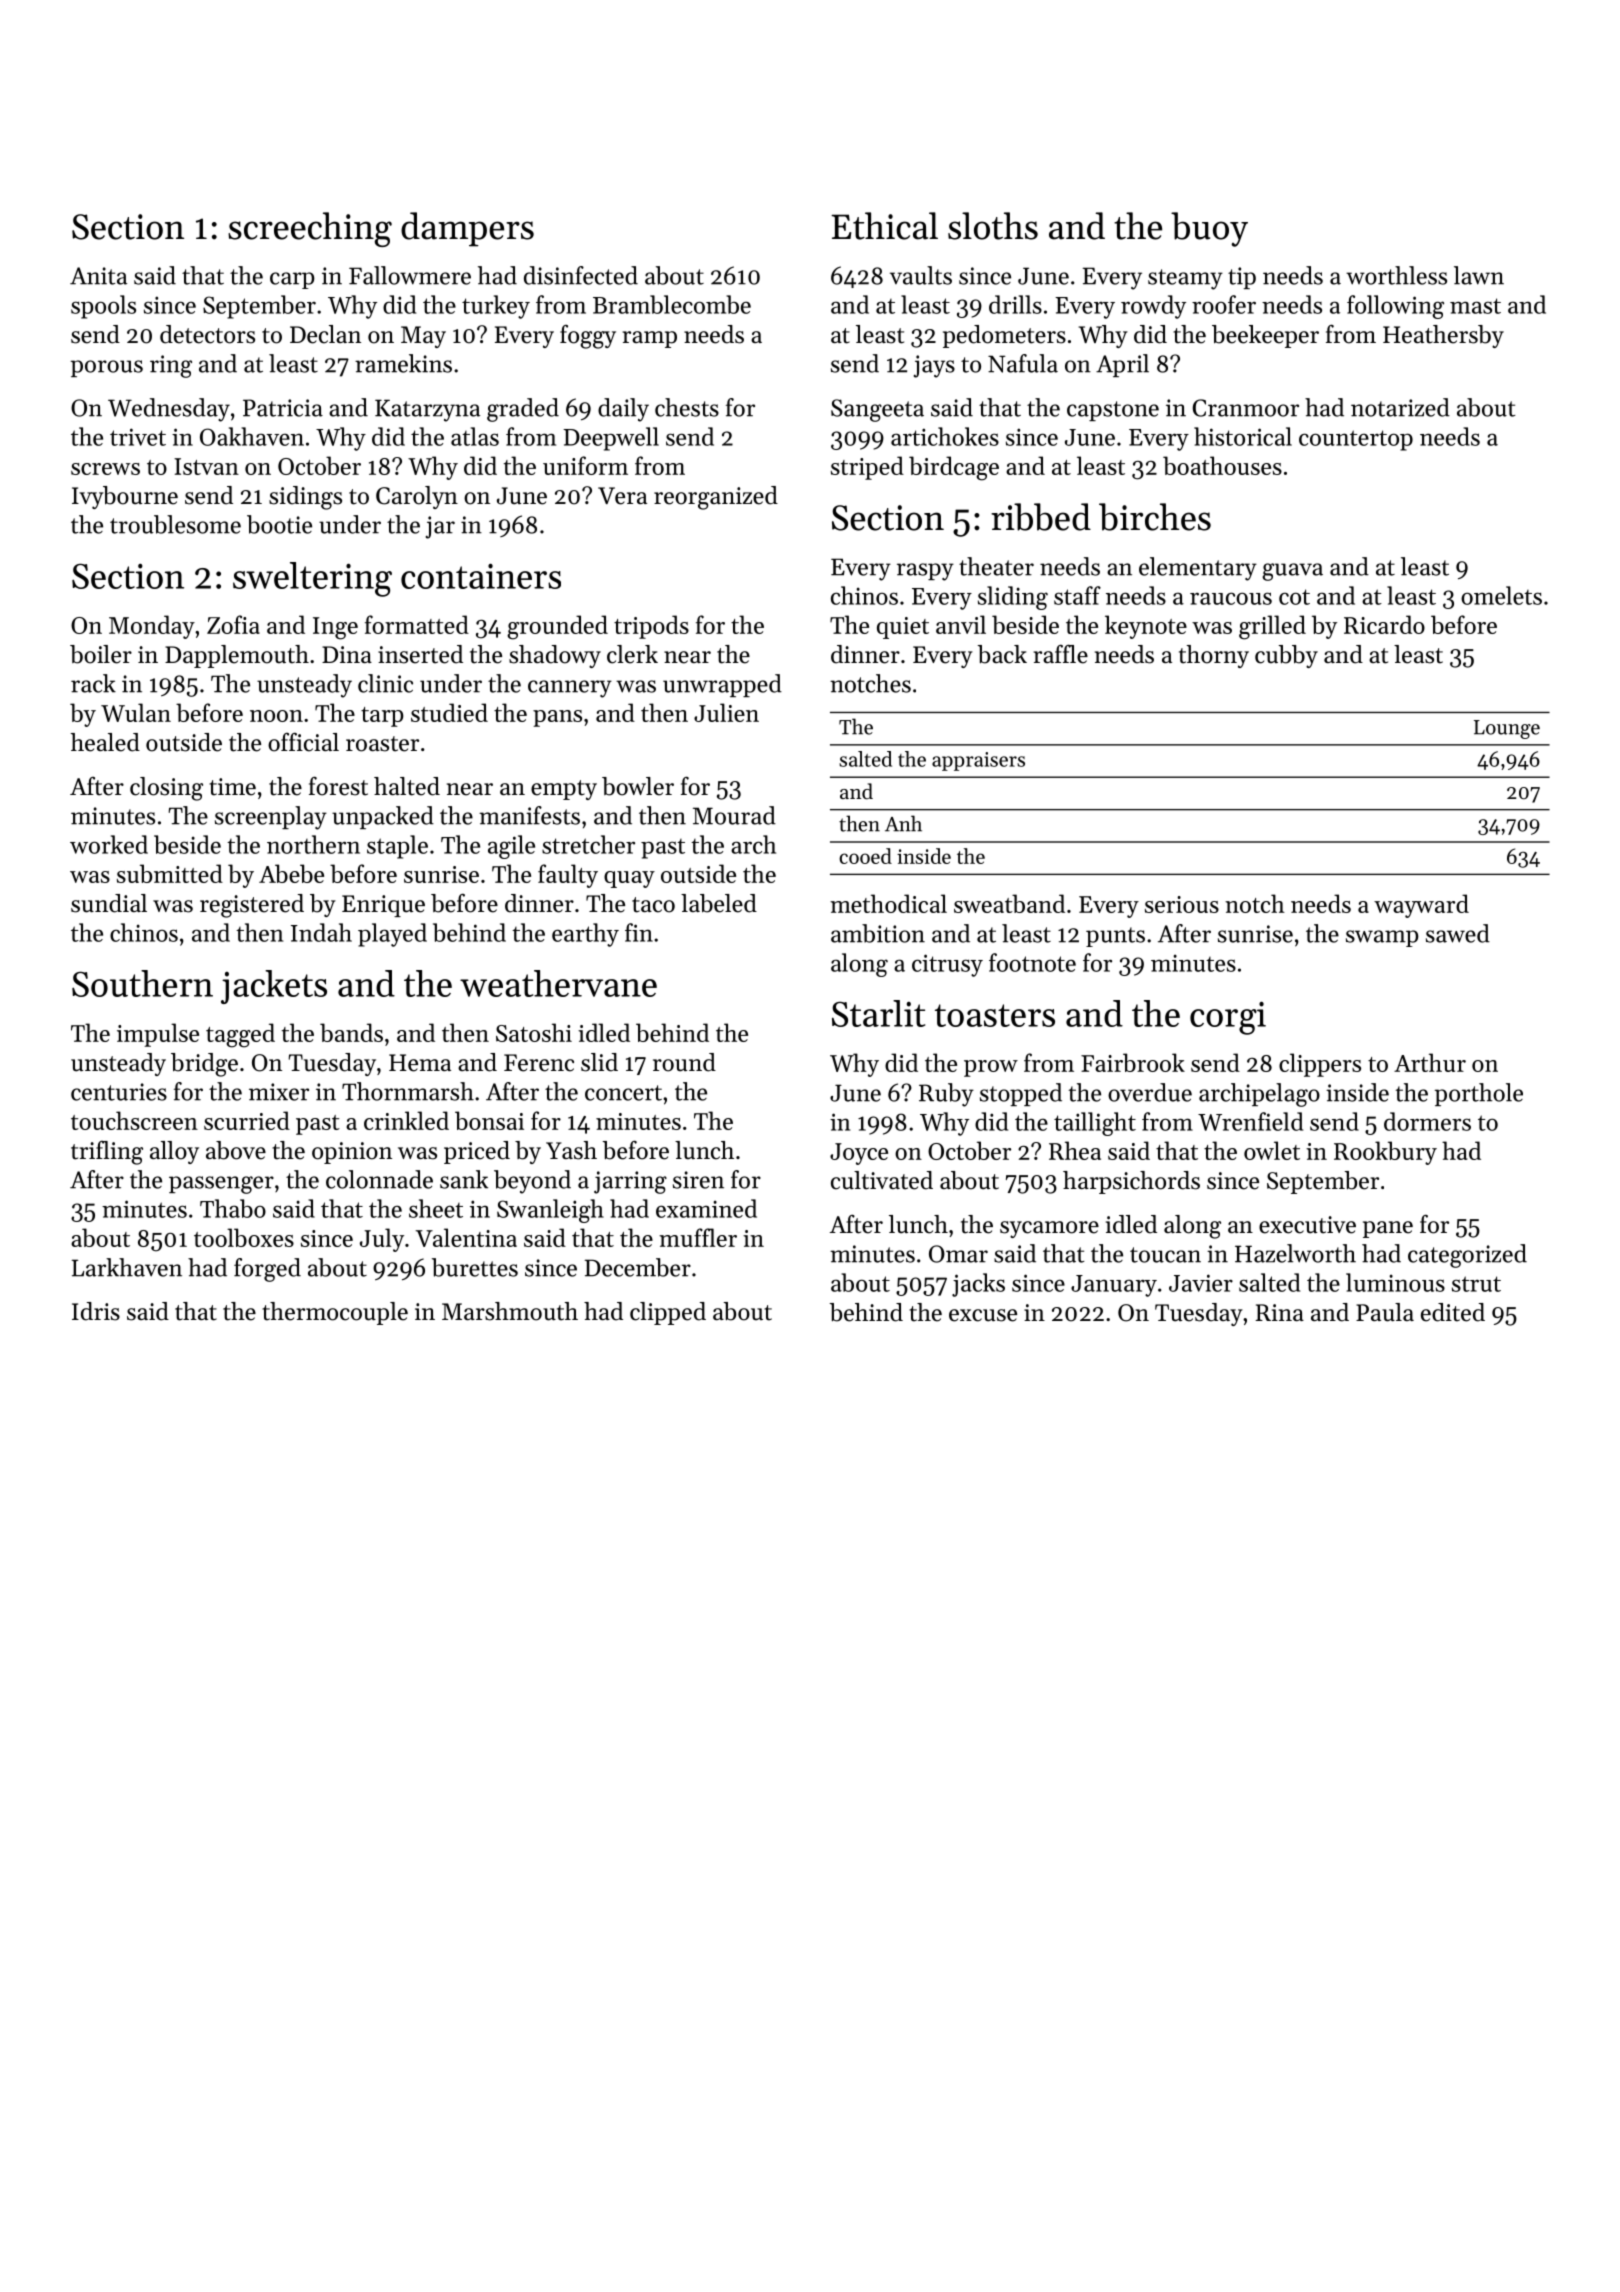 This screenshot has width=1620, height=2292. What do you see at coordinates (1131, 1182) in the screenshot?
I see `harpsichords` at bounding box center [1131, 1182].
